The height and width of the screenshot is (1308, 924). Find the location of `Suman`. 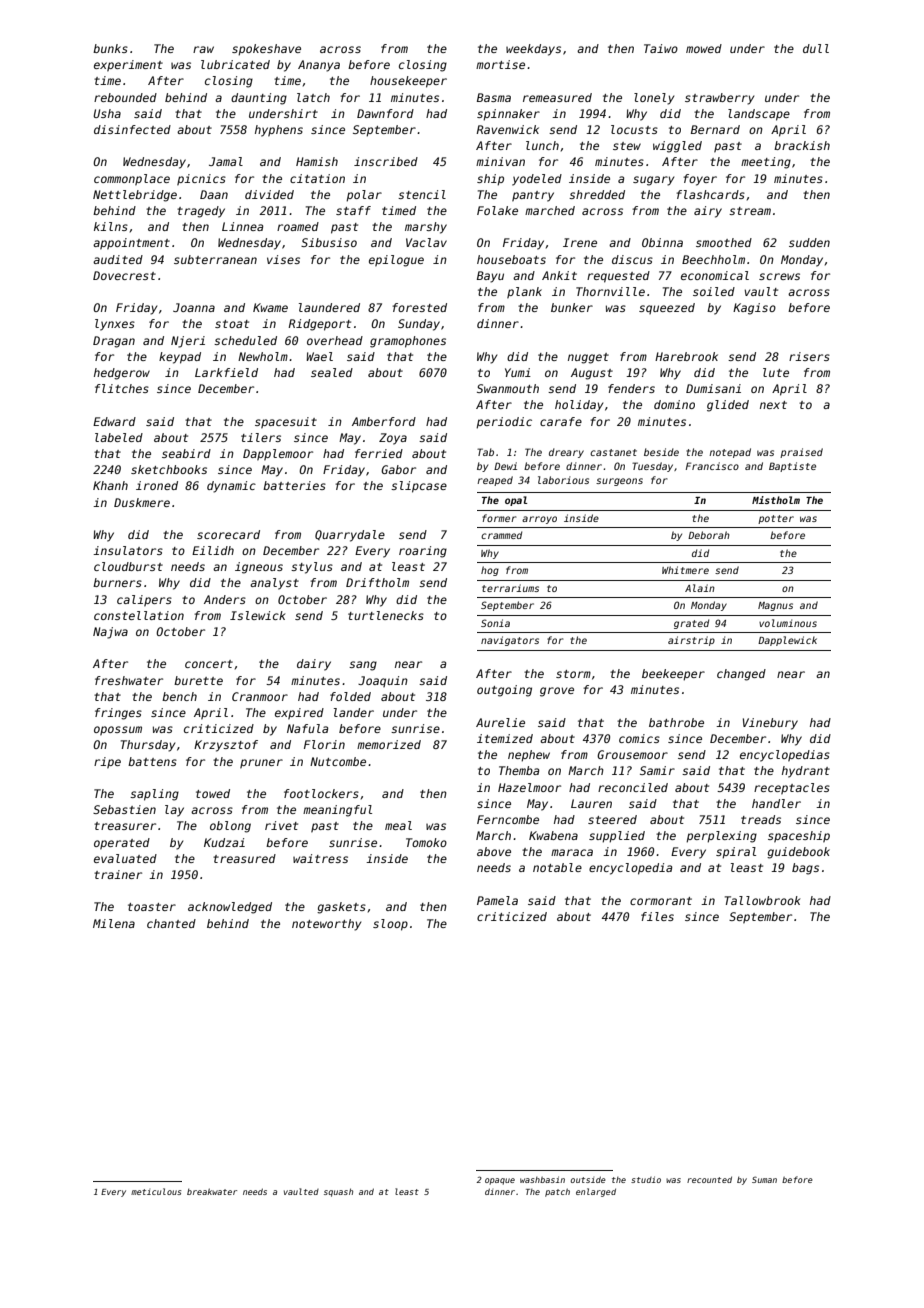

Suman is located at coordinates (764, 1179).
